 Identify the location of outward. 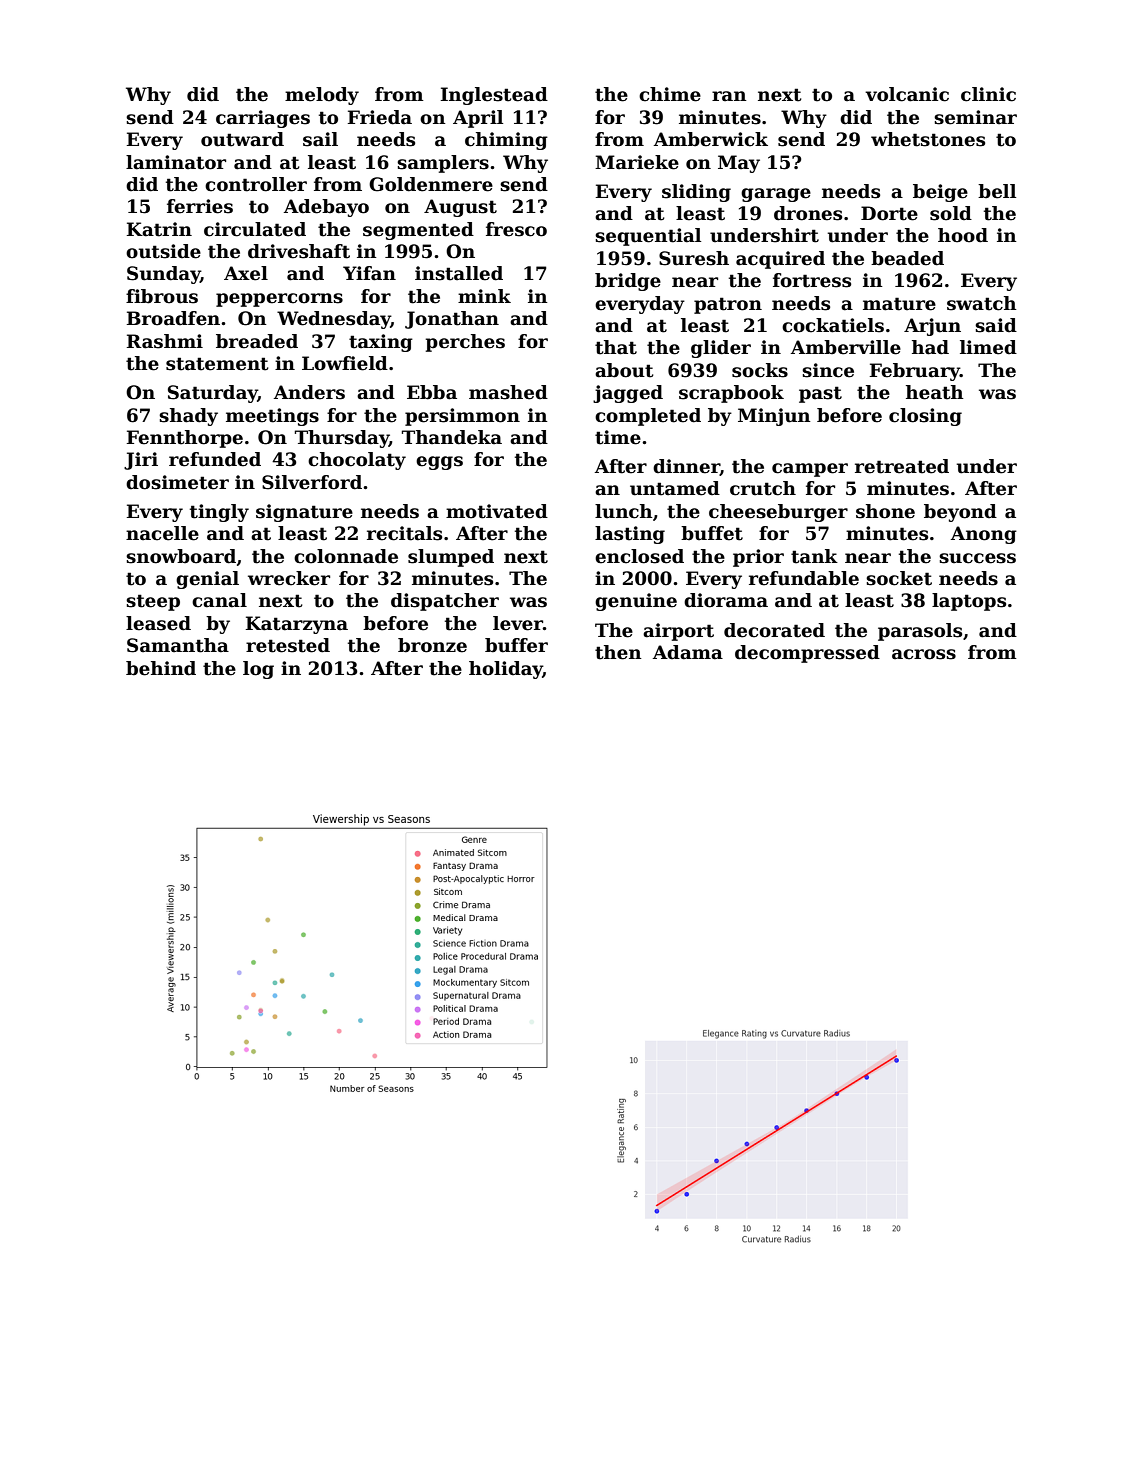
(242, 139).
